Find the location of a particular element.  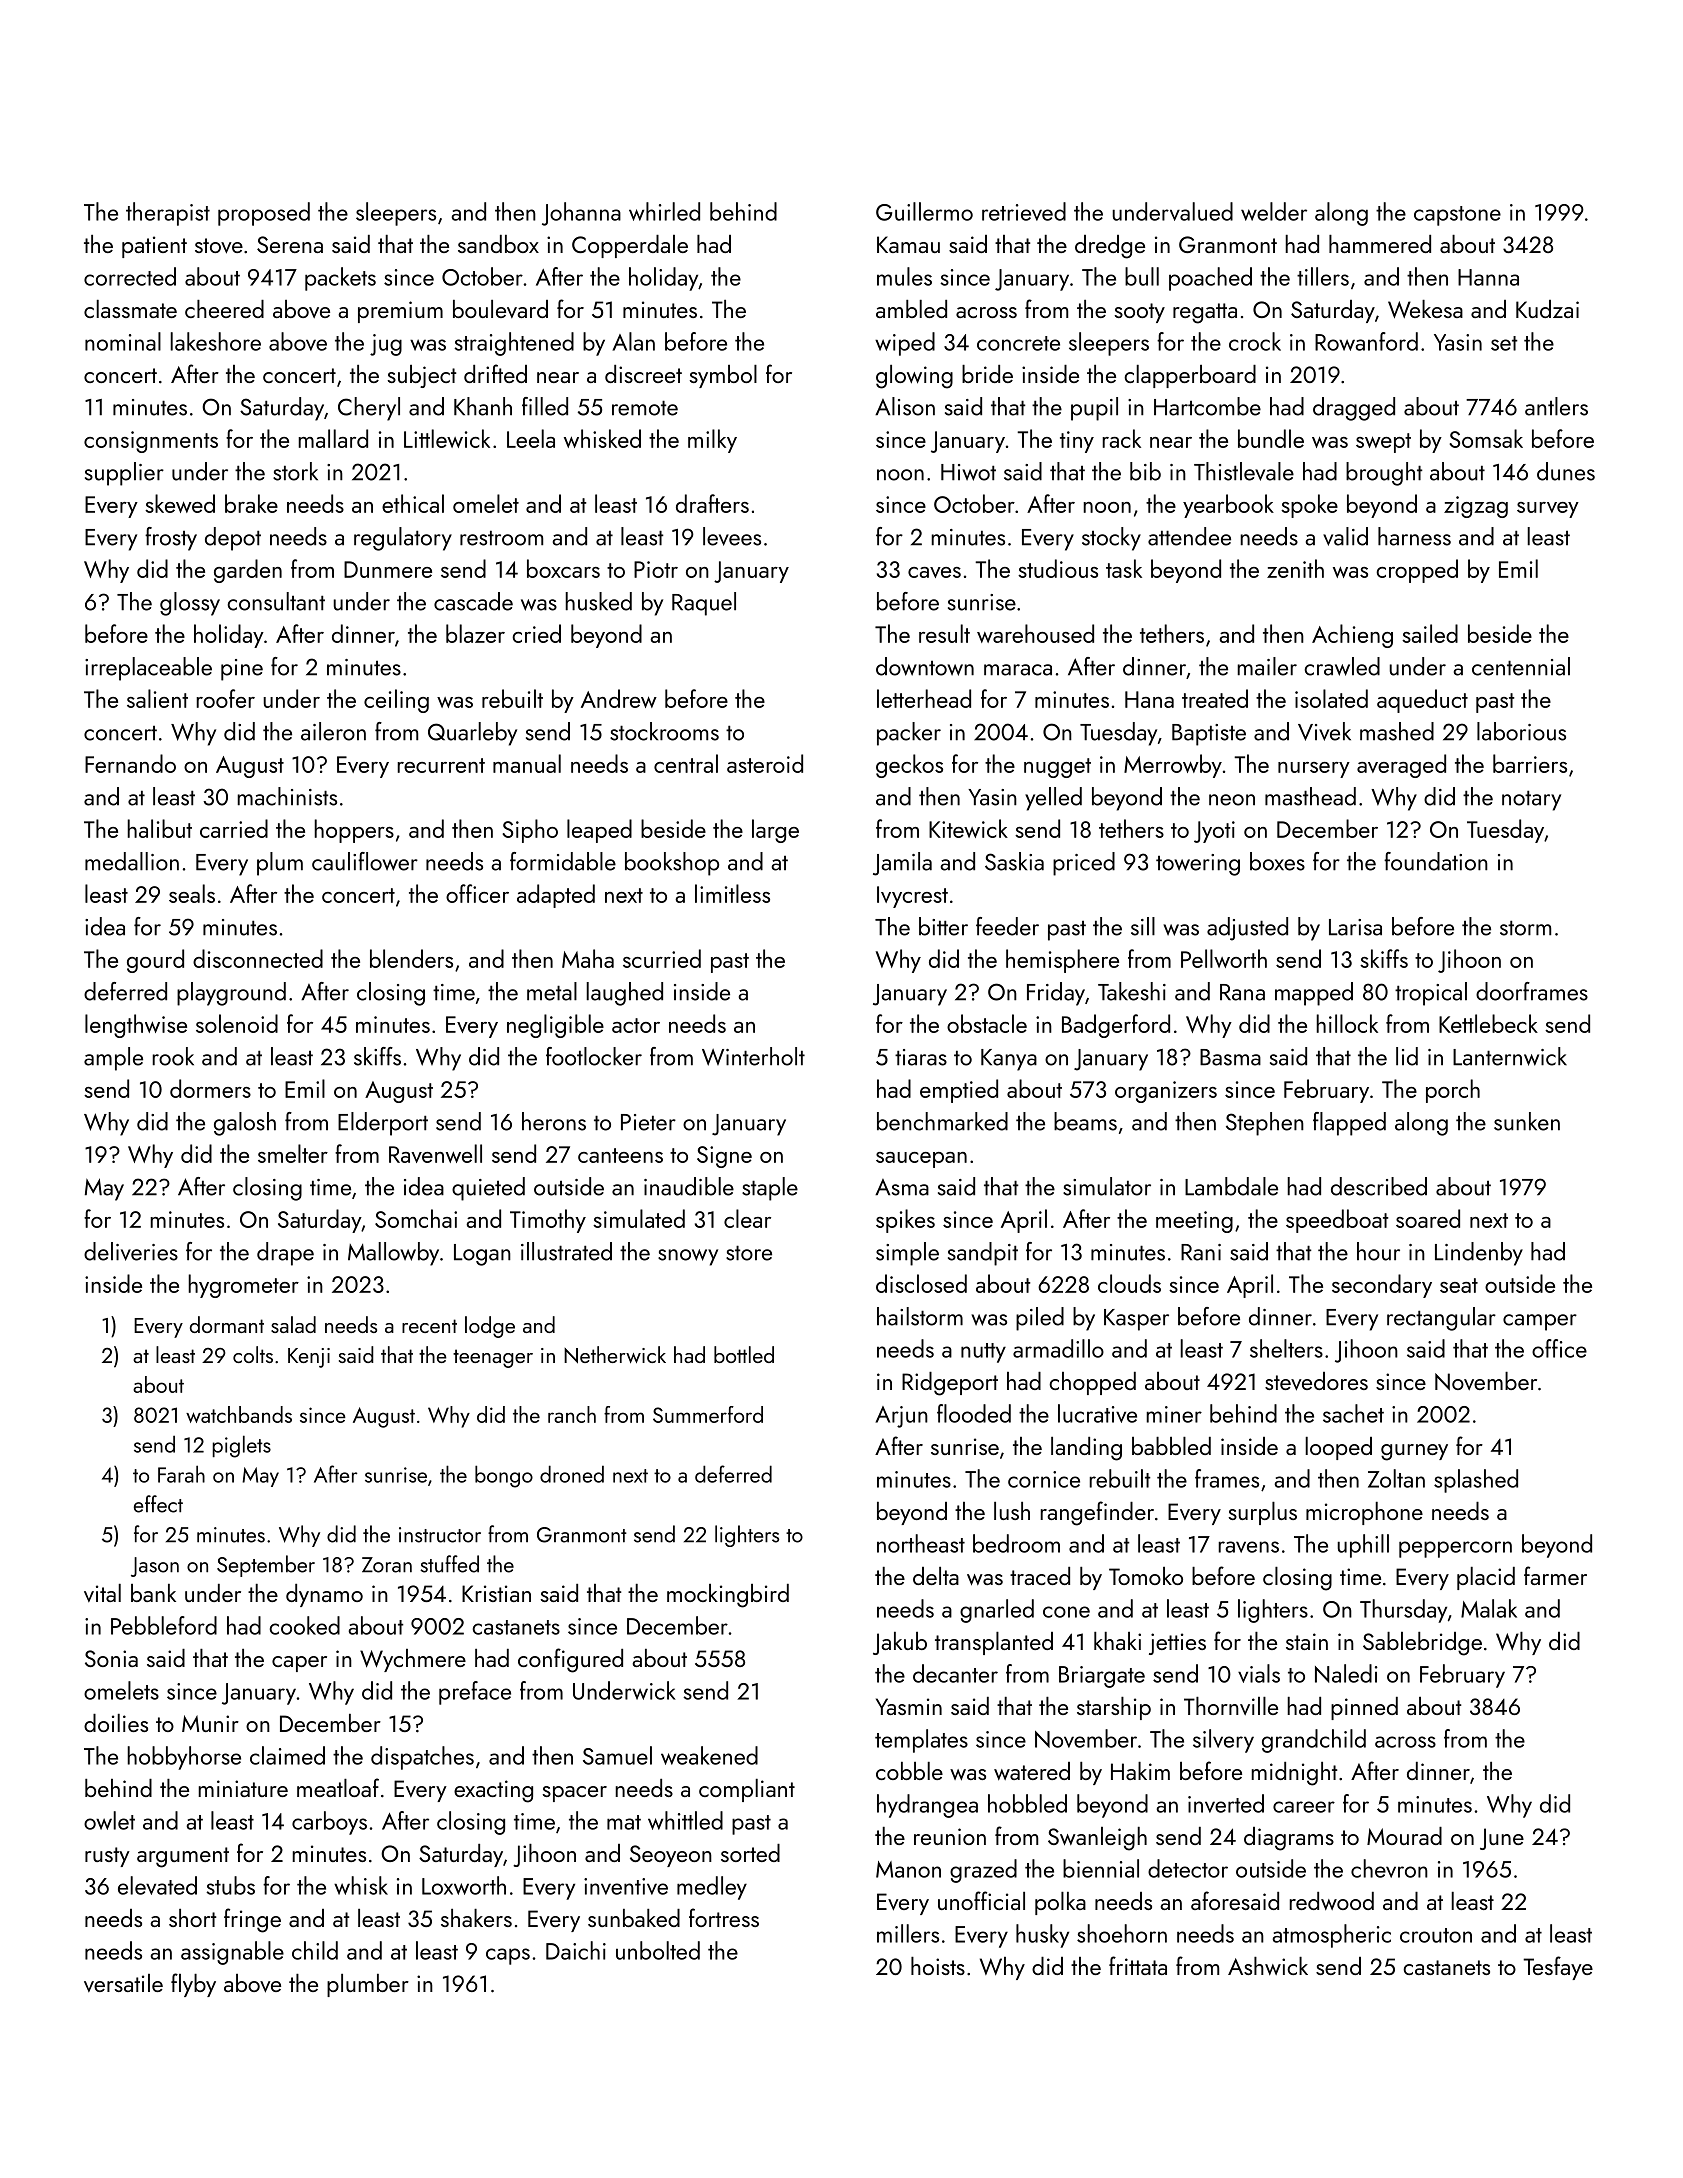

saucepan is located at coordinates (921, 1160).
